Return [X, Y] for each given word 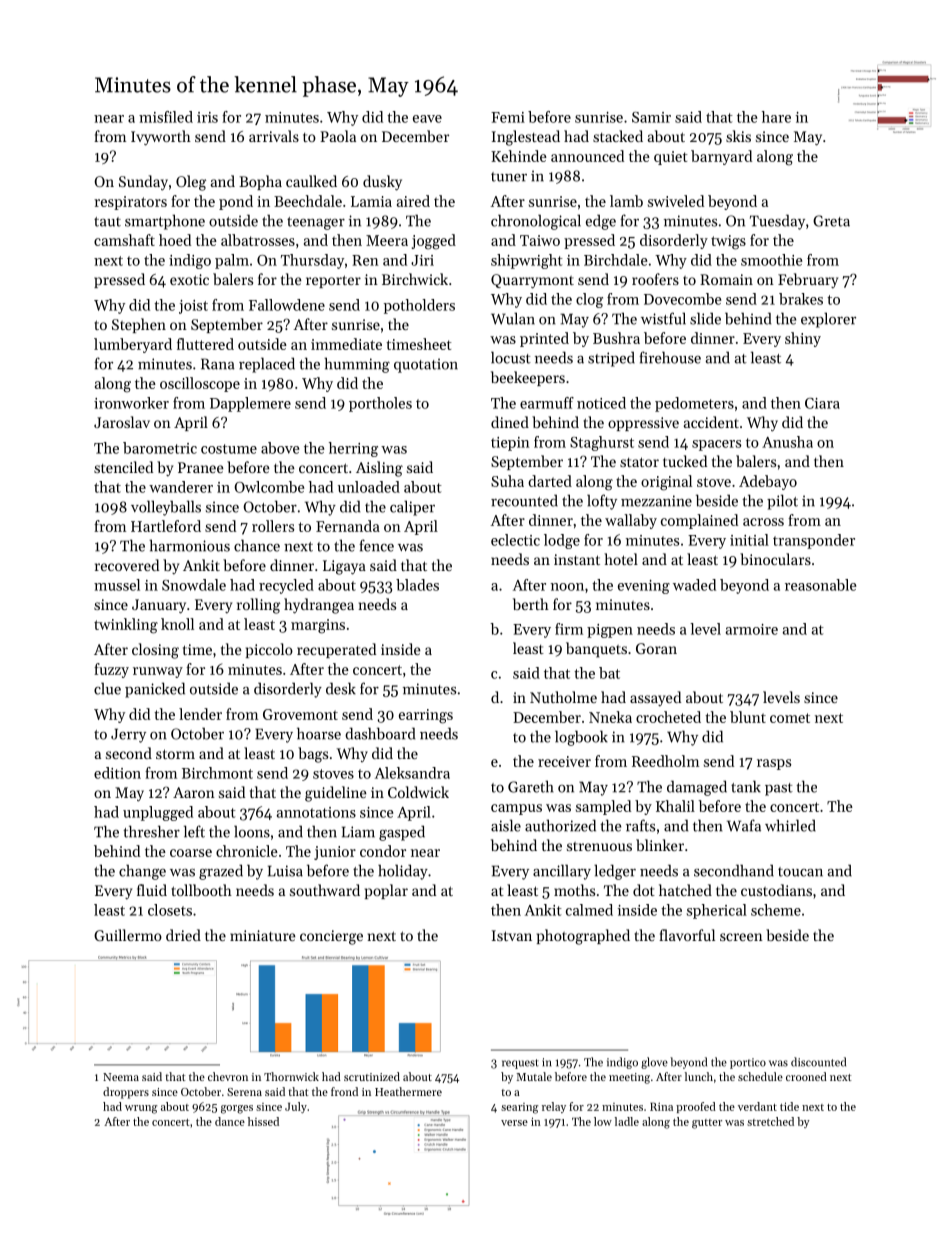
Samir [651, 117]
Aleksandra [412, 773]
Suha [507, 481]
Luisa [285, 871]
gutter [707, 1124]
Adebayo [768, 482]
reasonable [820, 585]
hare [776, 117]
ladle [627, 1121]
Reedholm [665, 761]
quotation [426, 365]
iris [207, 117]
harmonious [189, 545]
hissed [263, 1121]
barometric [160, 448]
